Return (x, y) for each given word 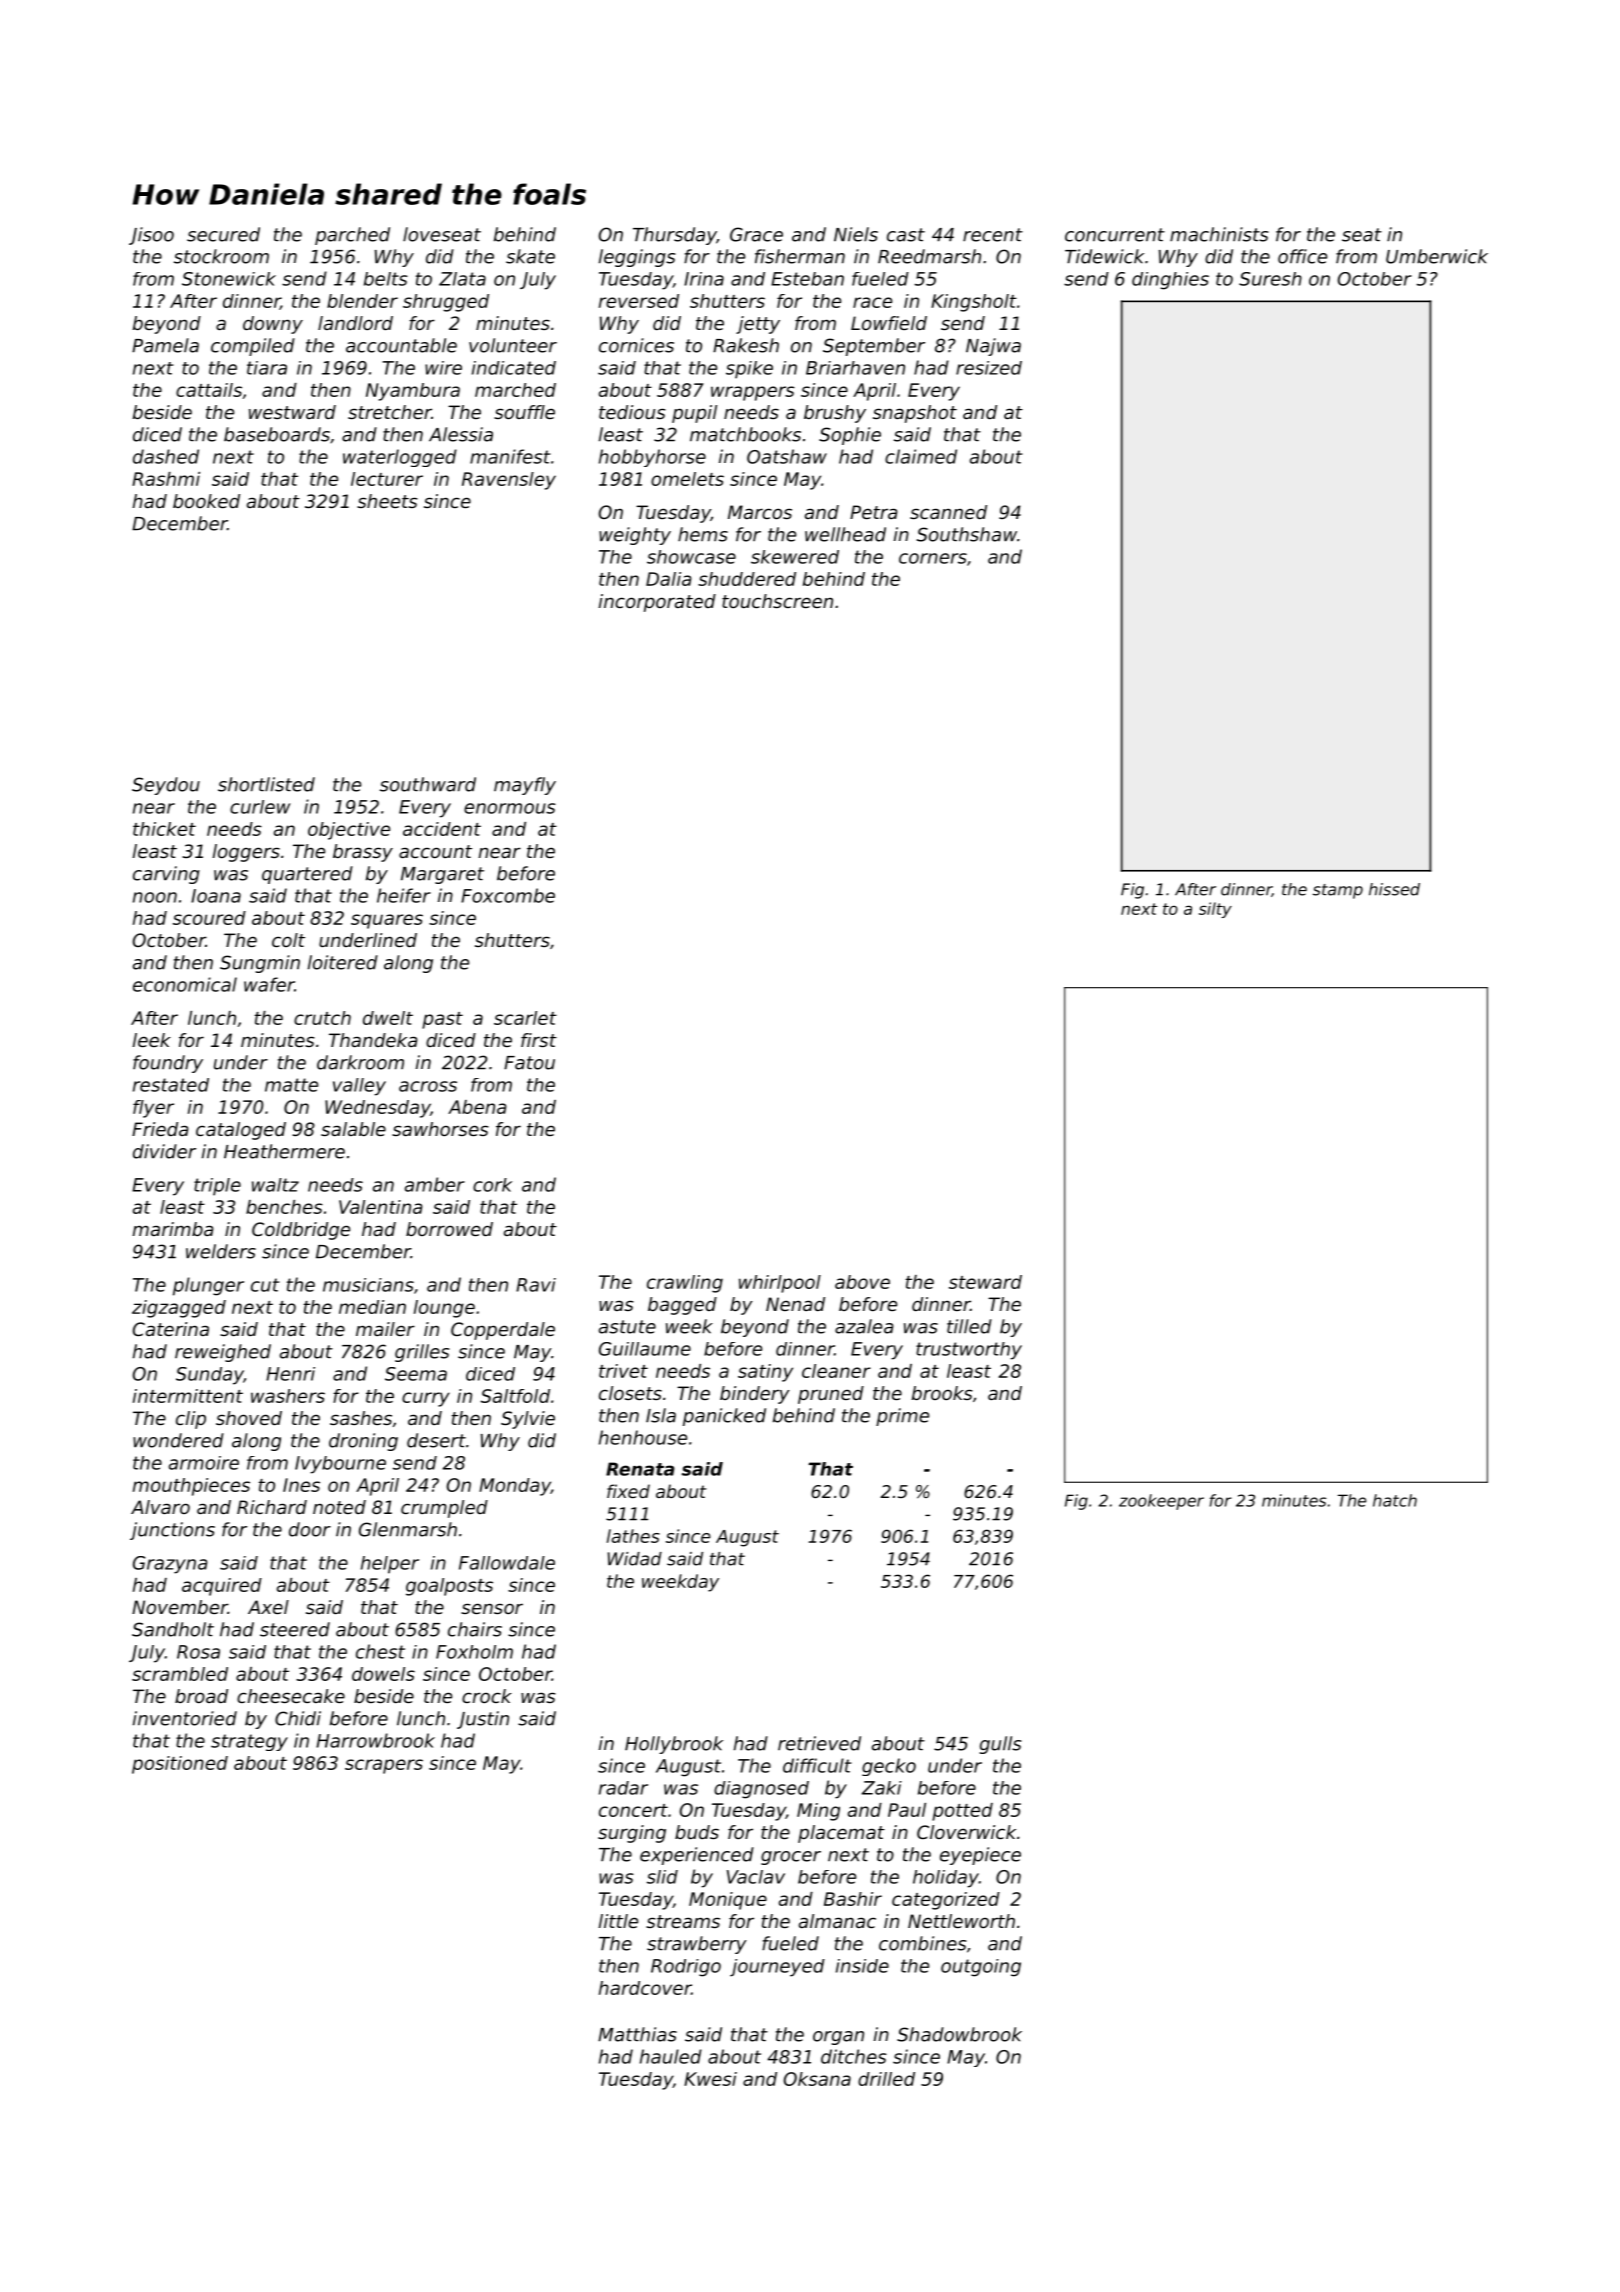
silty (1215, 910)
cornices (636, 345)
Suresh (1270, 279)
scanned (948, 512)
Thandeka (373, 1040)
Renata (640, 1469)
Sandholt (173, 1629)
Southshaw (967, 534)
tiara (267, 368)
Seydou (166, 786)
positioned (180, 1765)
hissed (1394, 889)
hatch (1395, 1500)
